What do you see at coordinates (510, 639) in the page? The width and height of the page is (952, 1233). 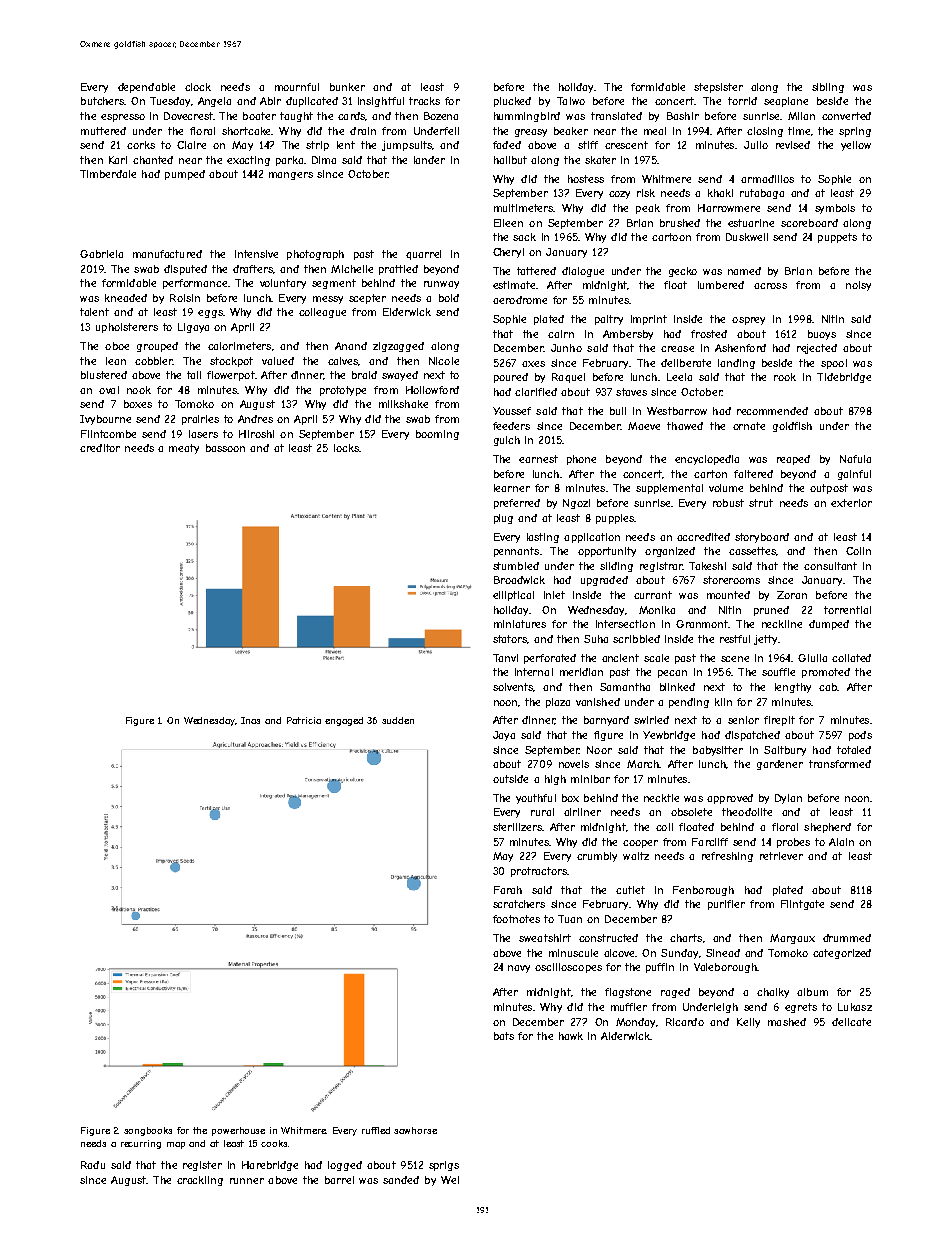 I see `stators` at bounding box center [510, 639].
